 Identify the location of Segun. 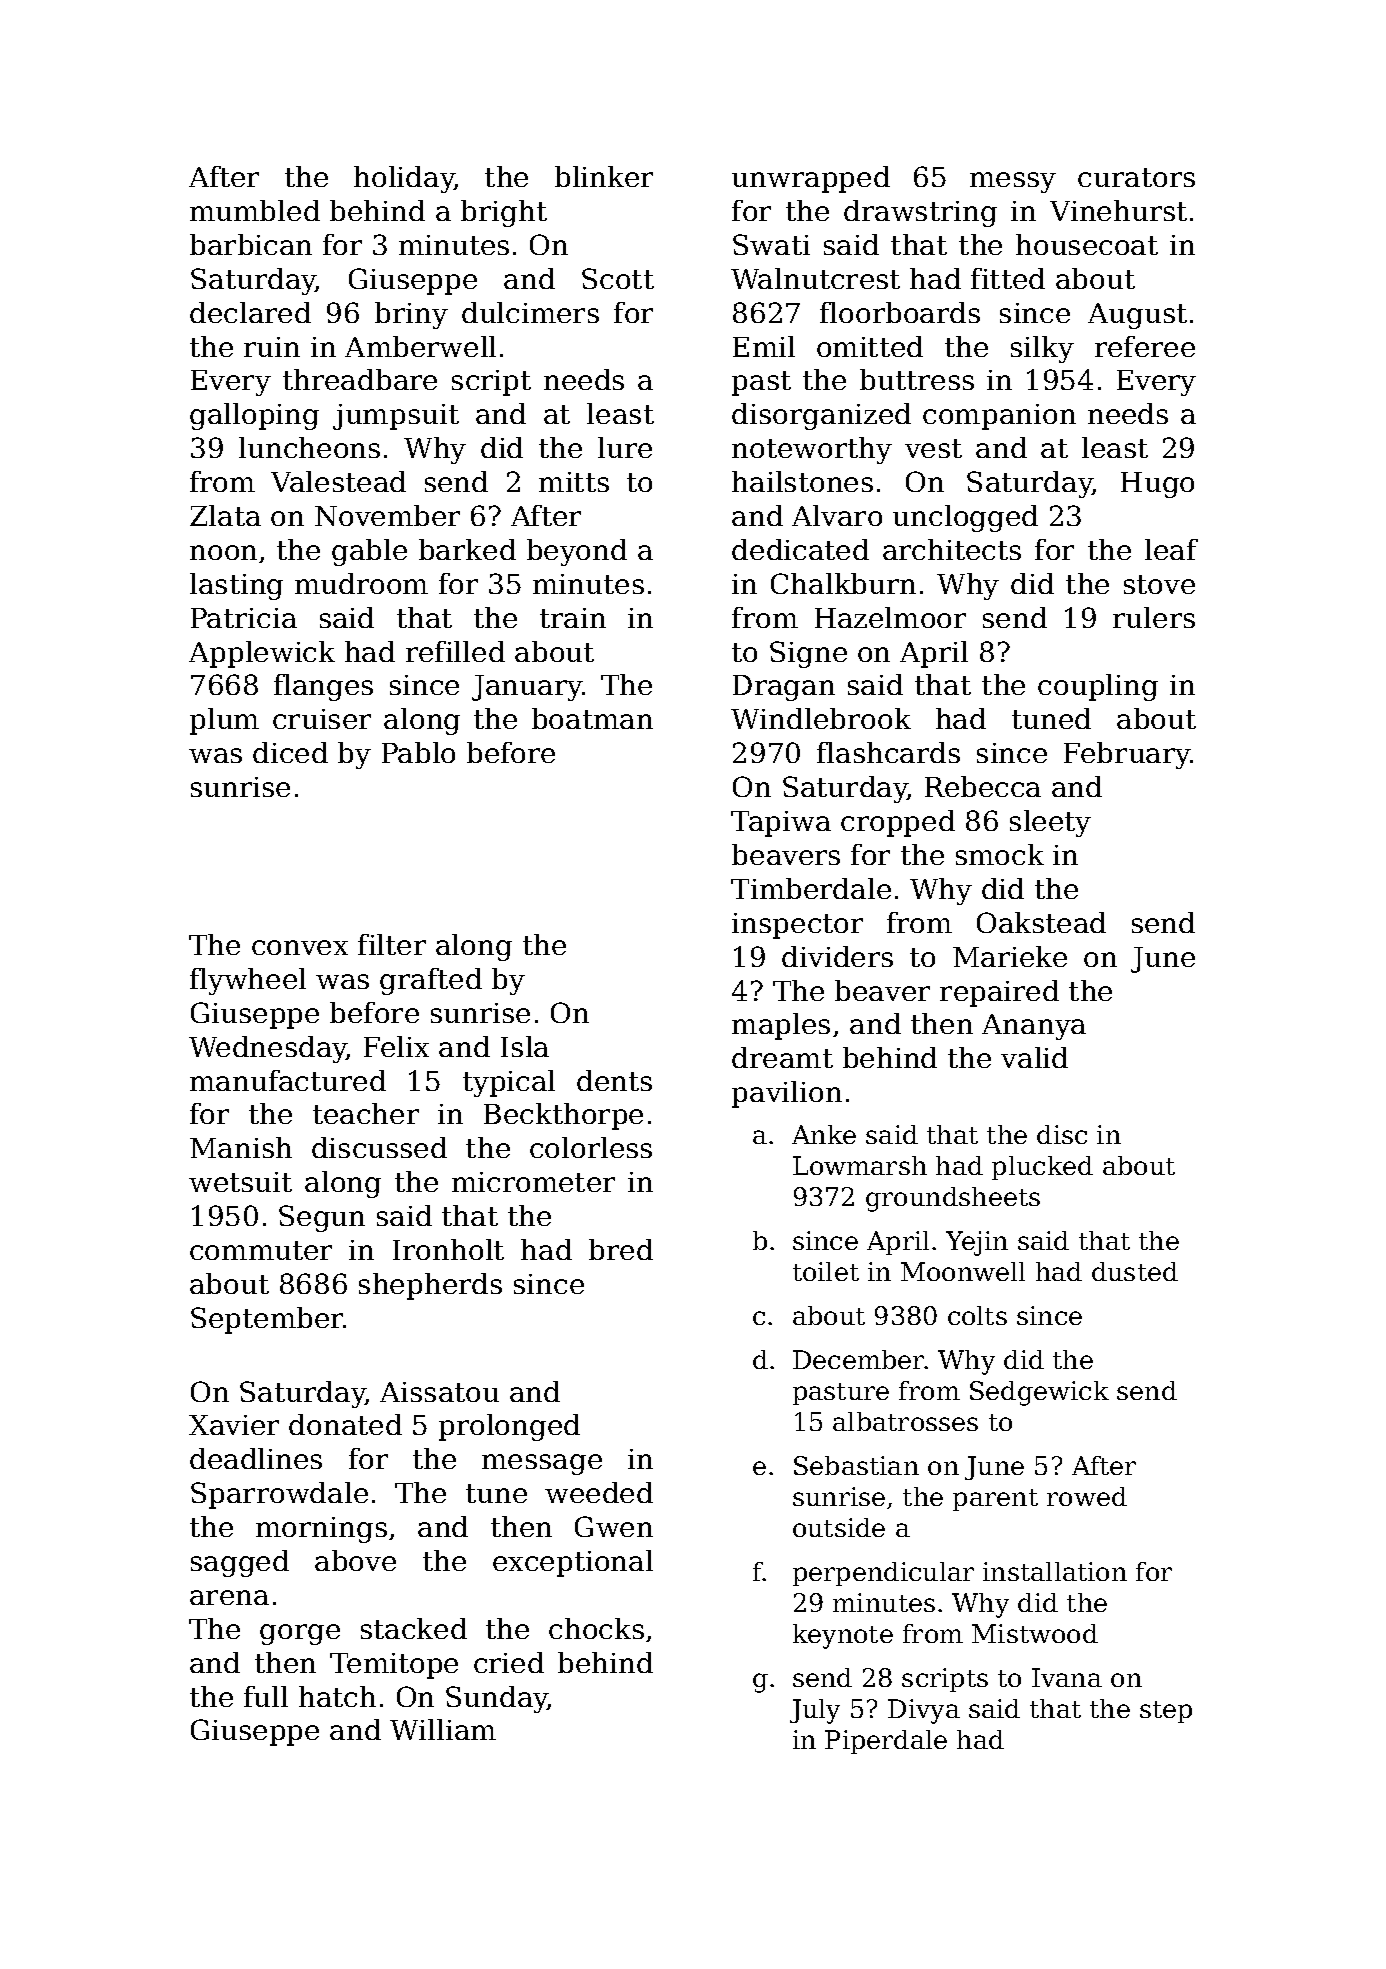
(322, 1218).
